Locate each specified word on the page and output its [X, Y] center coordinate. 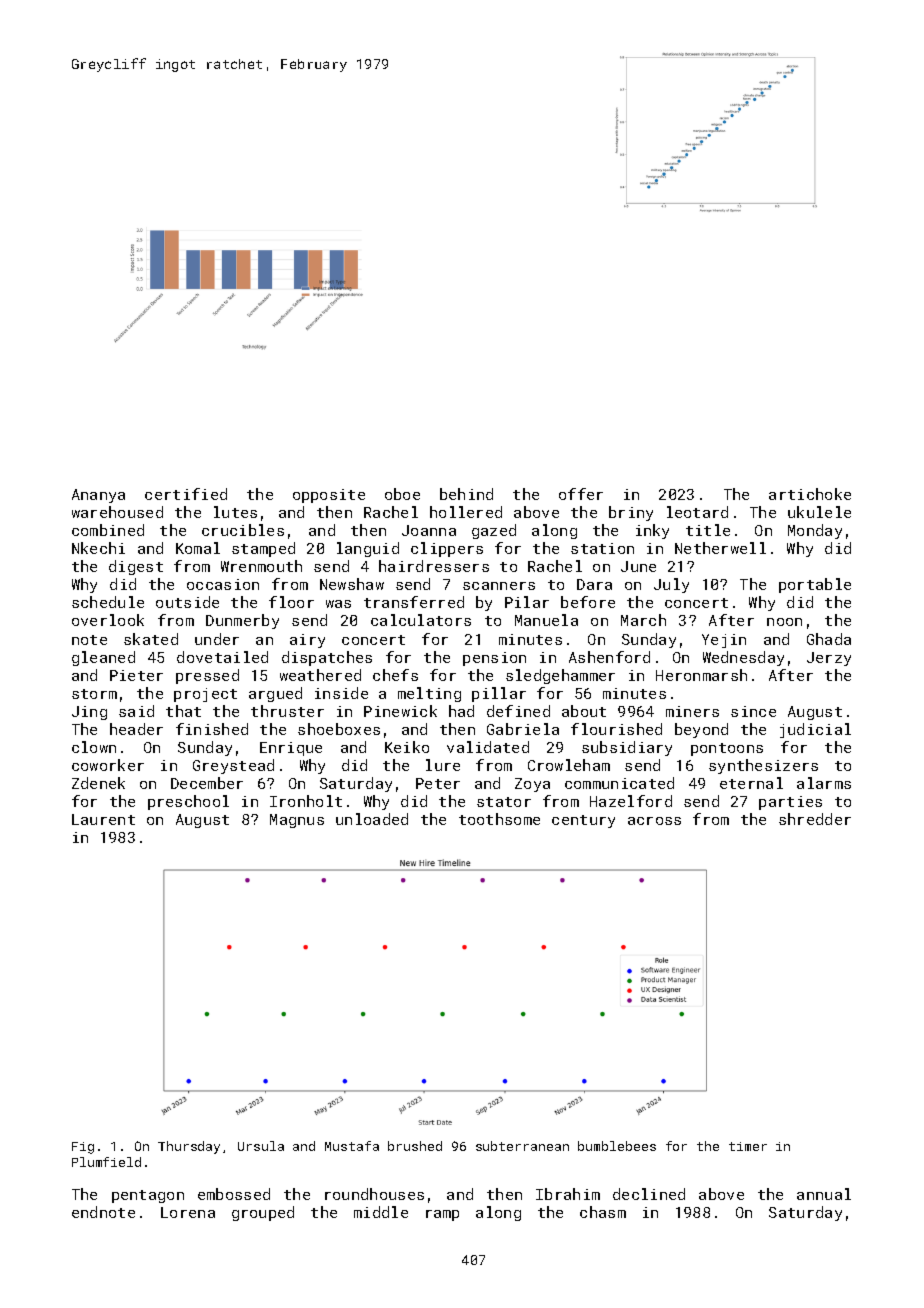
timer [748, 1146]
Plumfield [106, 1162]
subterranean [522, 1146]
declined [649, 1194]
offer [581, 494]
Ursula [261, 1146]
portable [815, 585]
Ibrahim [568, 1194]
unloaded [372, 819]
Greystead [233, 766]
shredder [815, 819]
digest [136, 567]
